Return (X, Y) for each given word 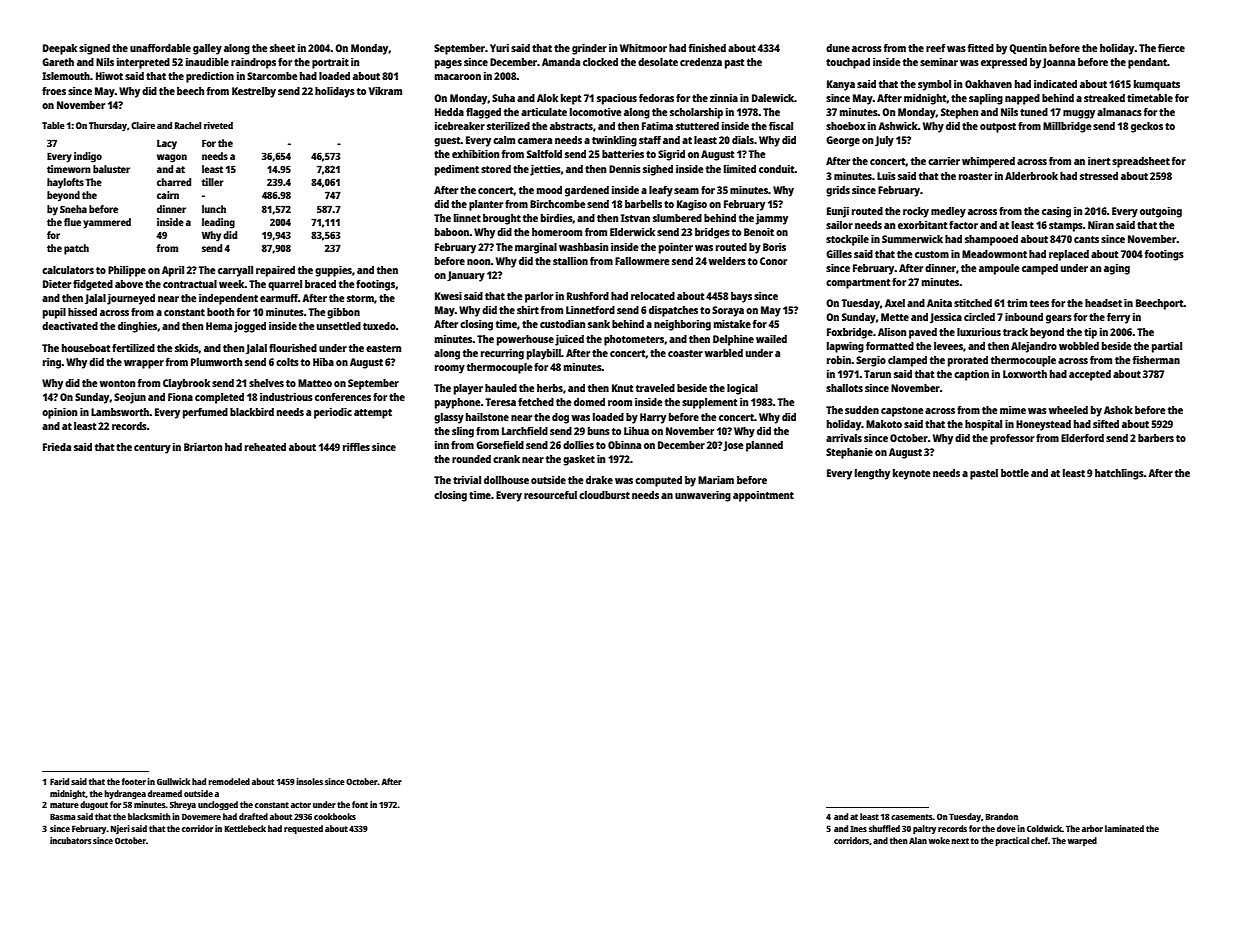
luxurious (979, 332)
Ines (858, 828)
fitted (981, 48)
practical (1012, 841)
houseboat (86, 348)
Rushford (588, 296)
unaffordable (160, 48)
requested (303, 829)
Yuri (499, 48)
